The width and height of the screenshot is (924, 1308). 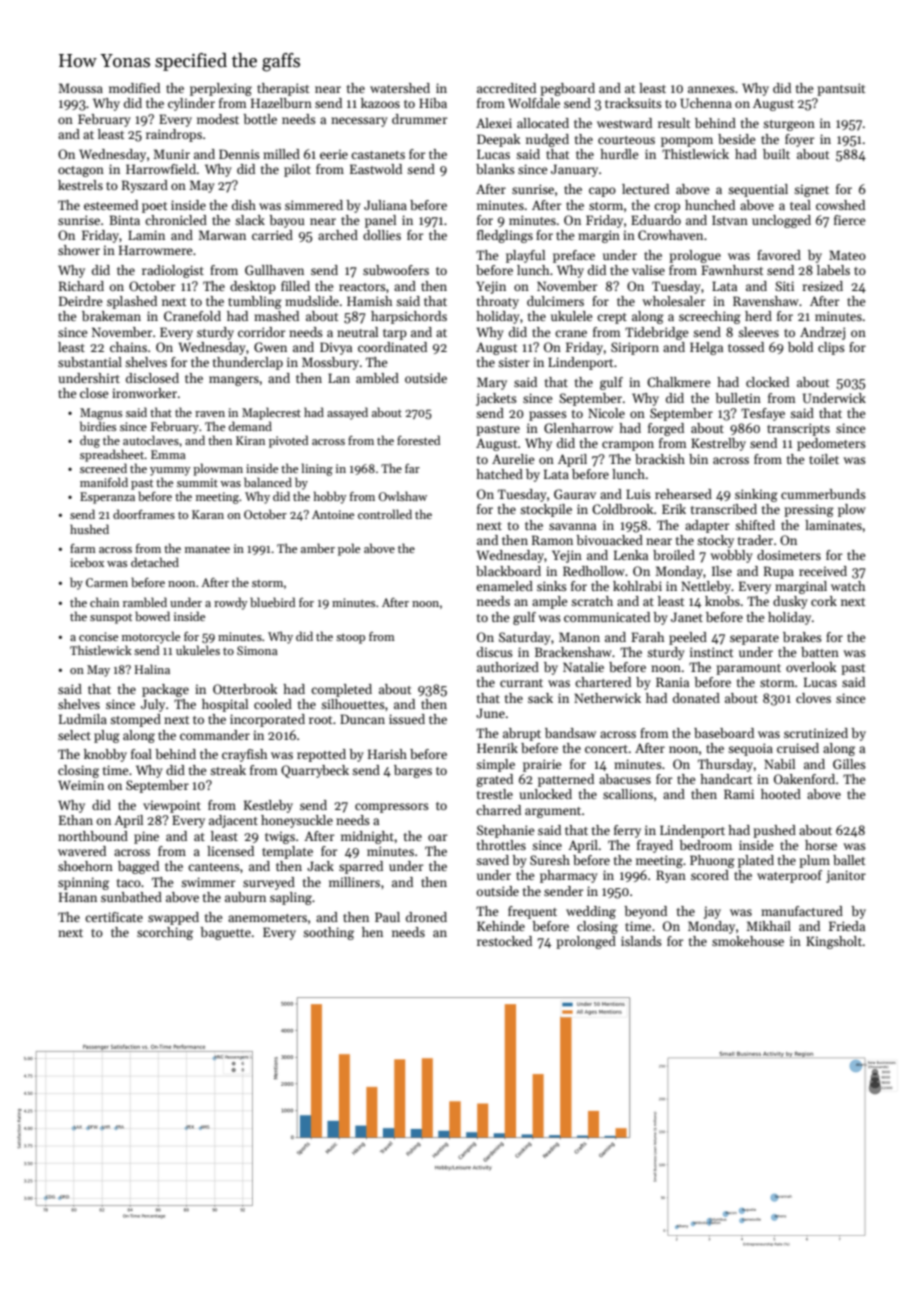 What do you see at coordinates (758, 332) in the screenshot?
I see `sleeves` at bounding box center [758, 332].
